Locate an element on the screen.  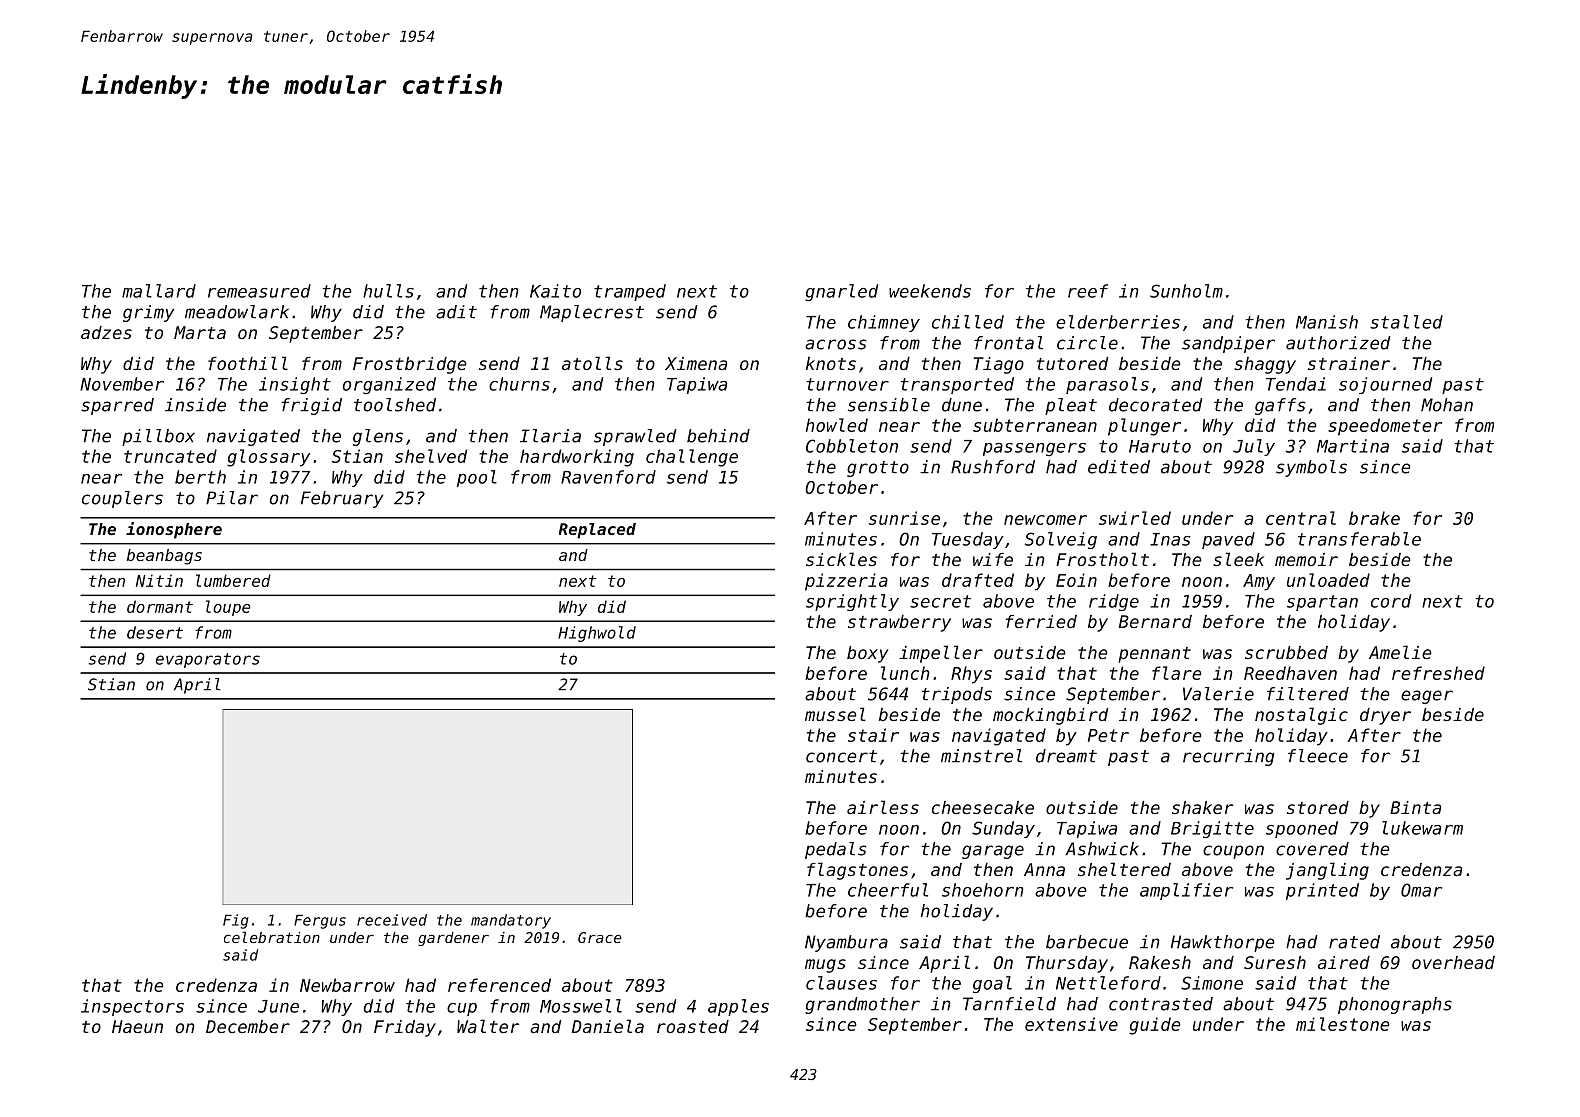
Bernard is located at coordinates (1155, 621).
